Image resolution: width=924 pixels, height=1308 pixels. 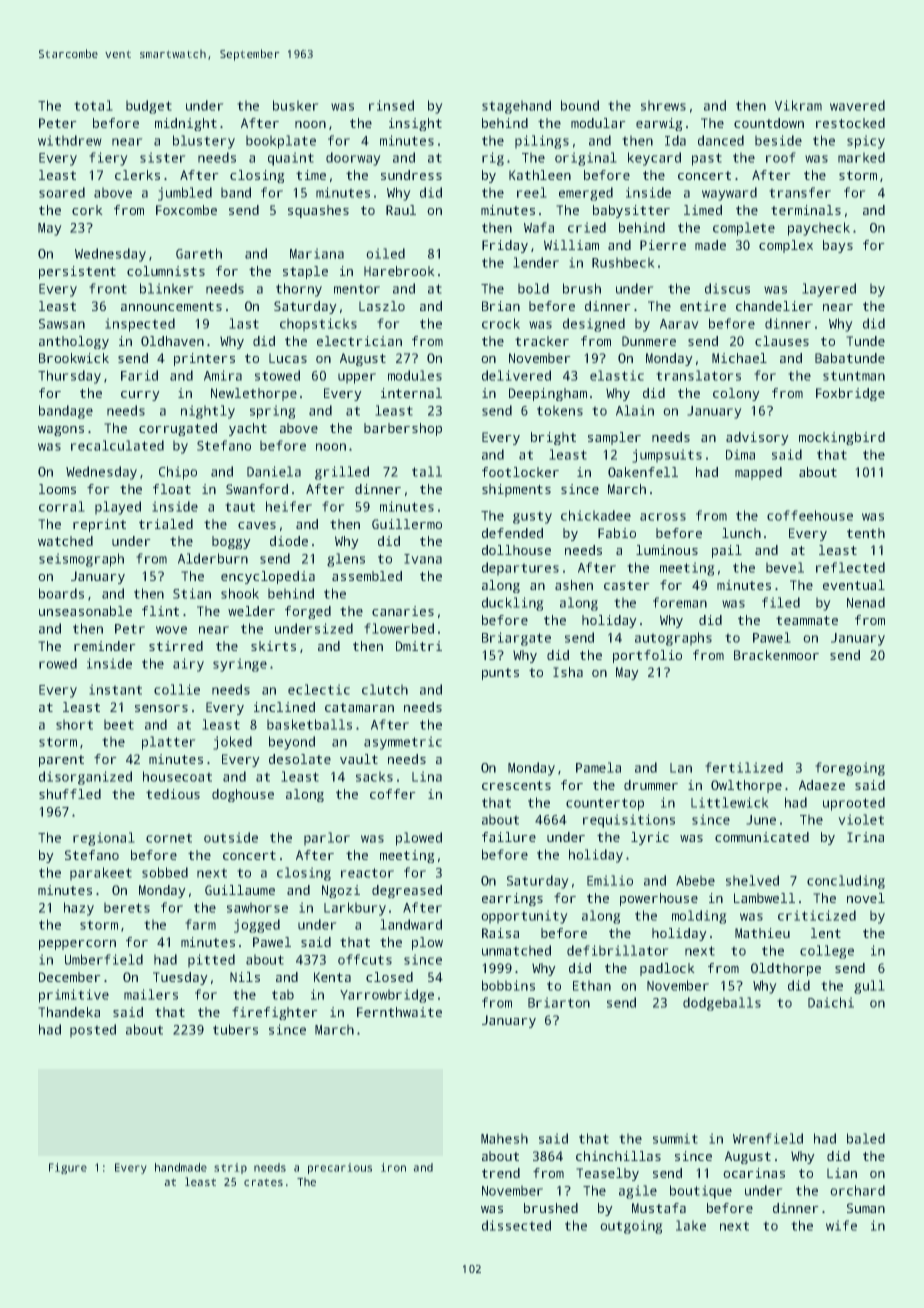 I want to click on announcements, so click(x=171, y=306).
